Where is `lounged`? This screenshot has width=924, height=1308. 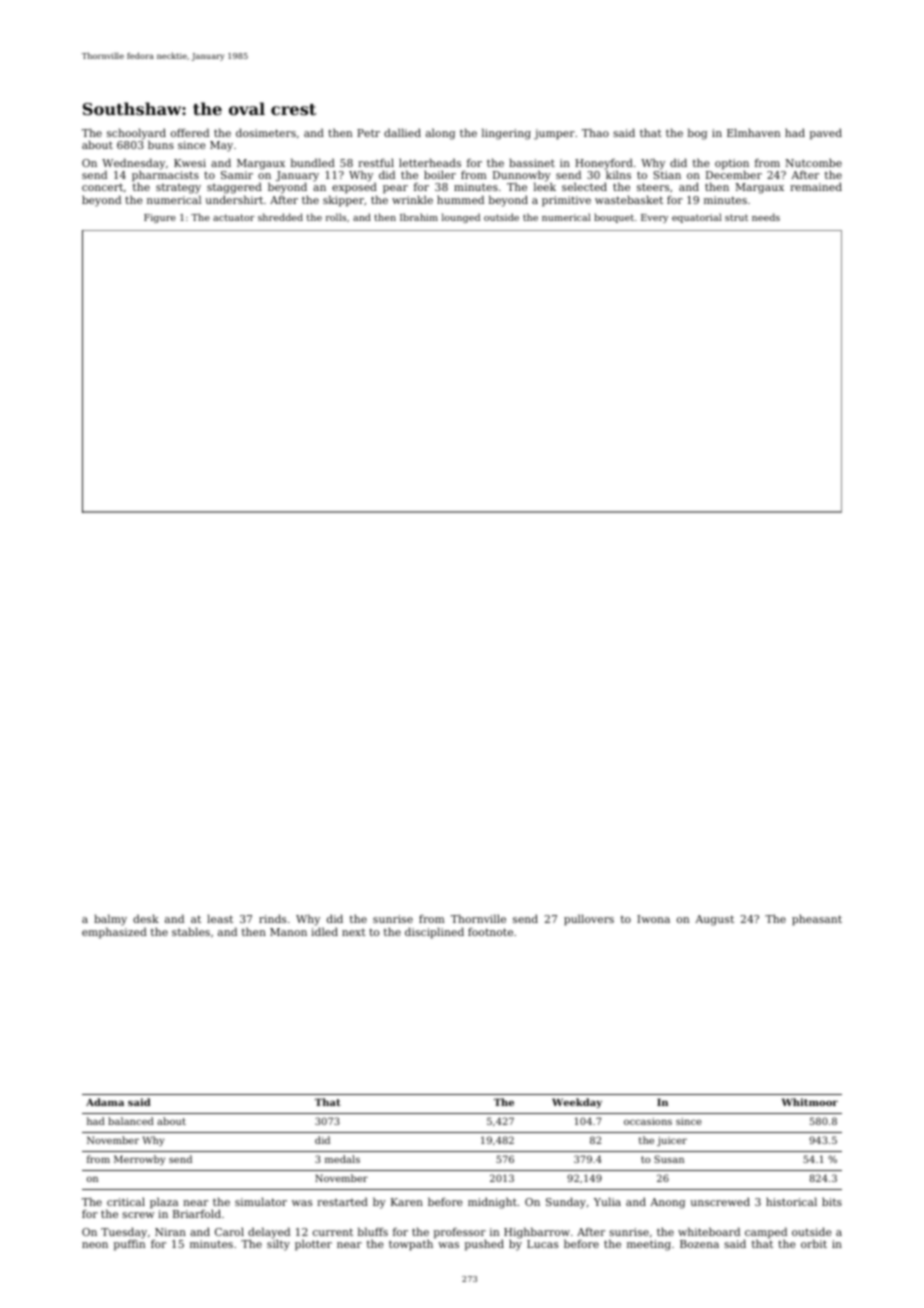
lounged is located at coordinates (461, 218).
